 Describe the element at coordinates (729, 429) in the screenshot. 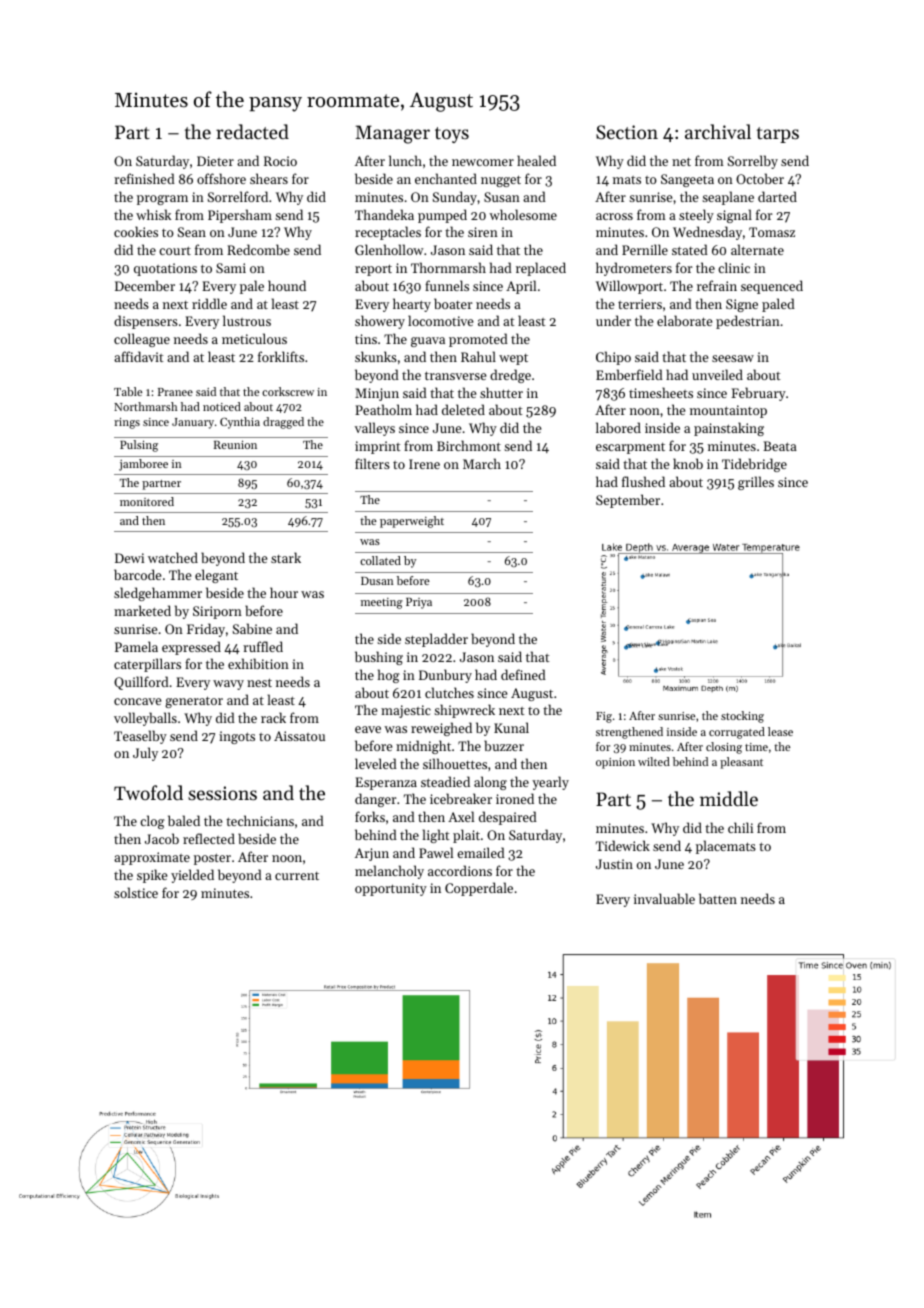

I see `painstaking` at that location.
